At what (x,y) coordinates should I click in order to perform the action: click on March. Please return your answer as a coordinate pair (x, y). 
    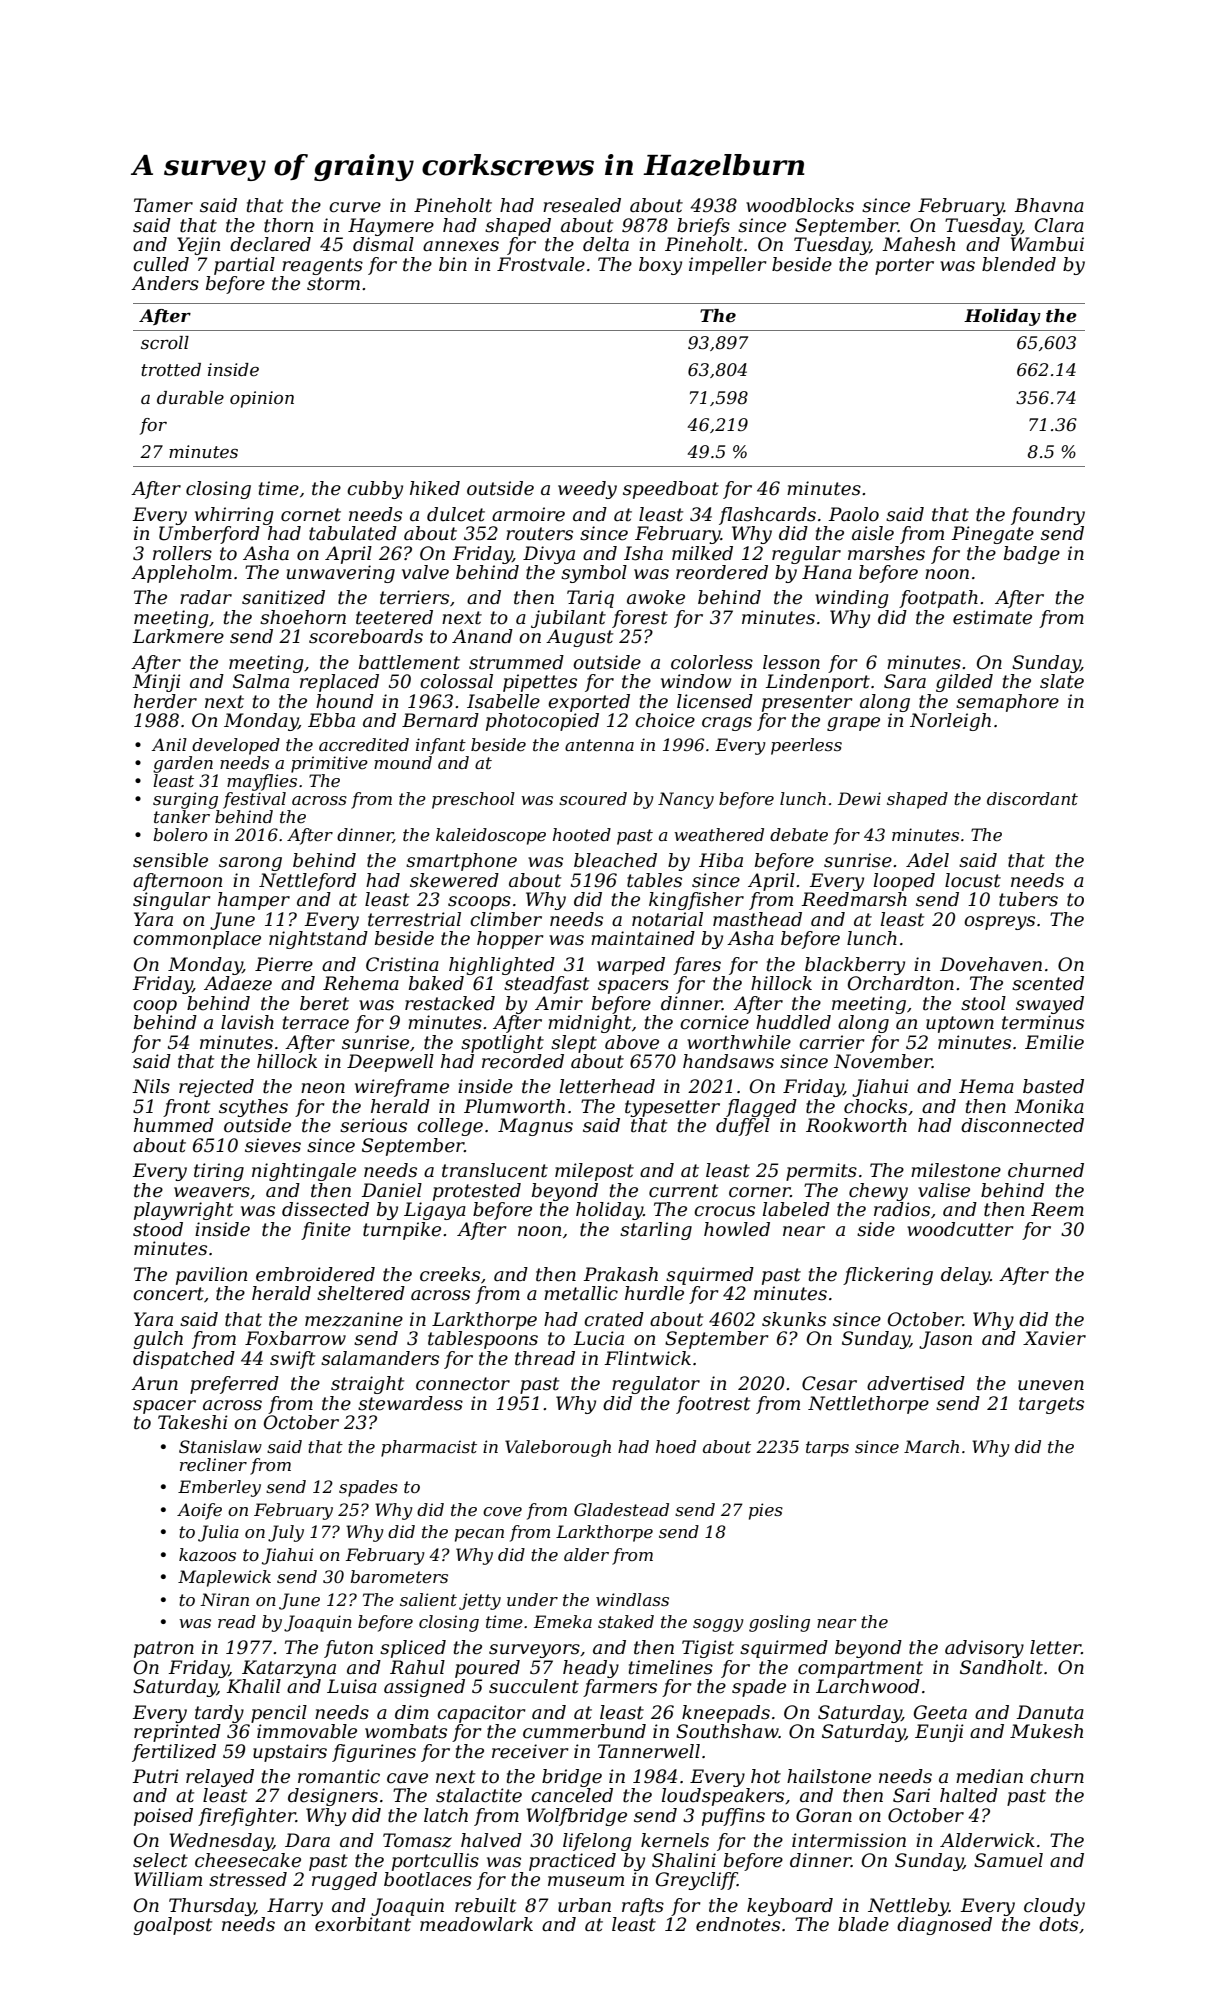
    Looking at the image, I should click on (931, 1446).
